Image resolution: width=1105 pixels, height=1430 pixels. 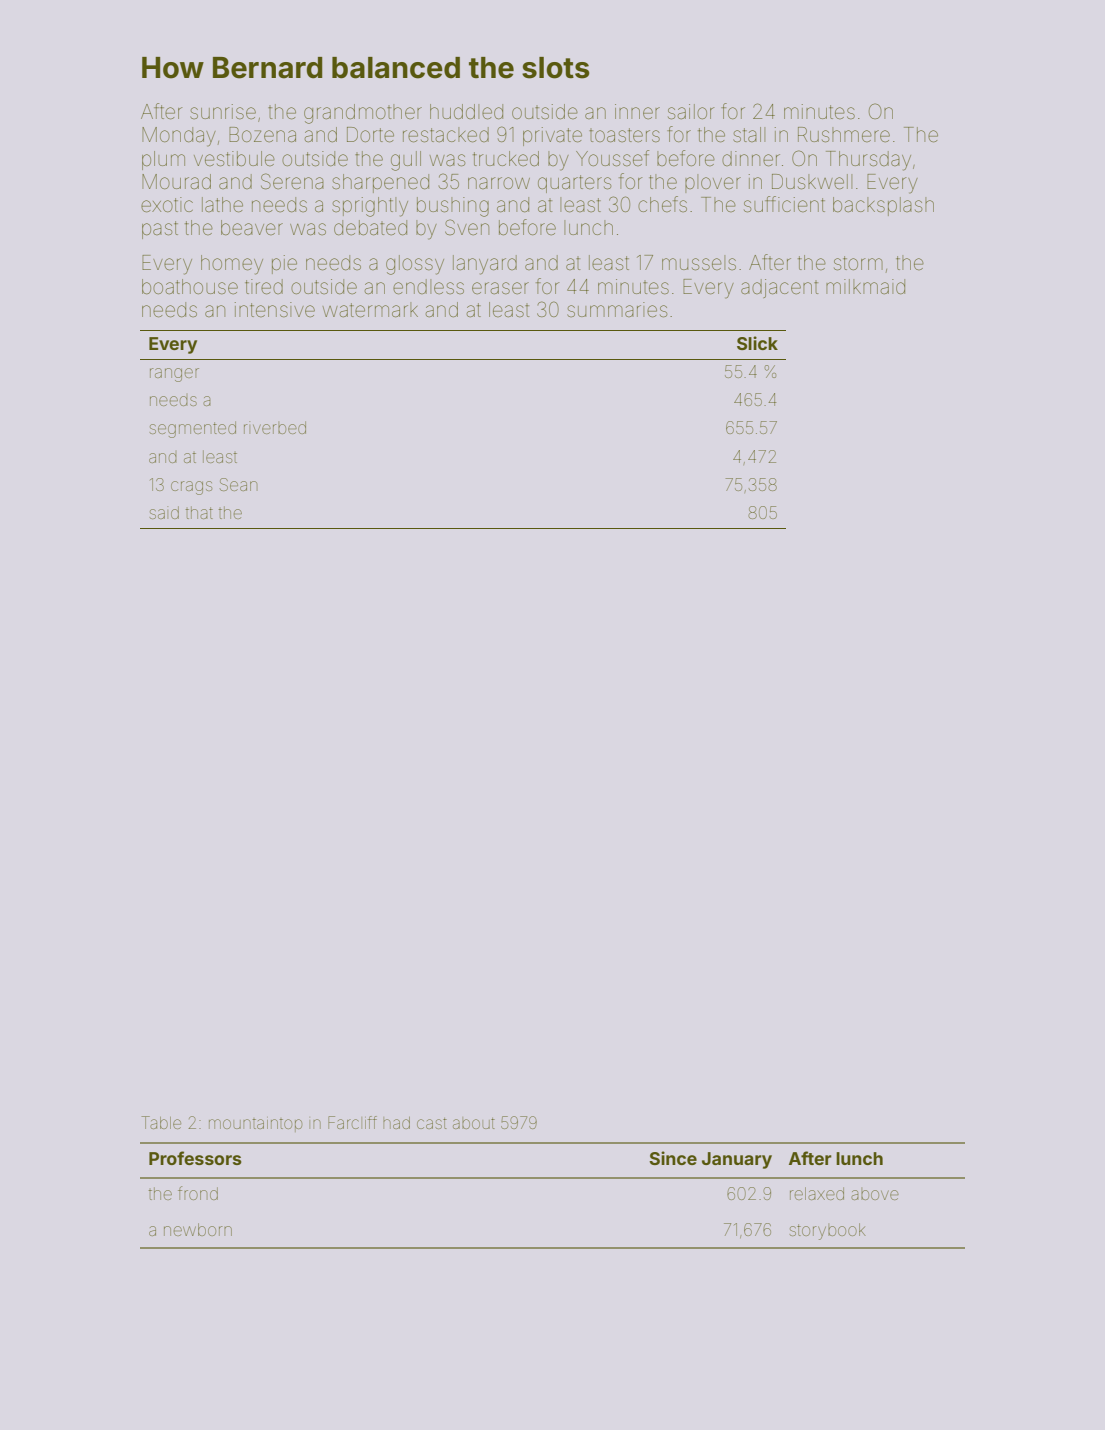 What do you see at coordinates (474, 1123) in the screenshot?
I see `about` at bounding box center [474, 1123].
